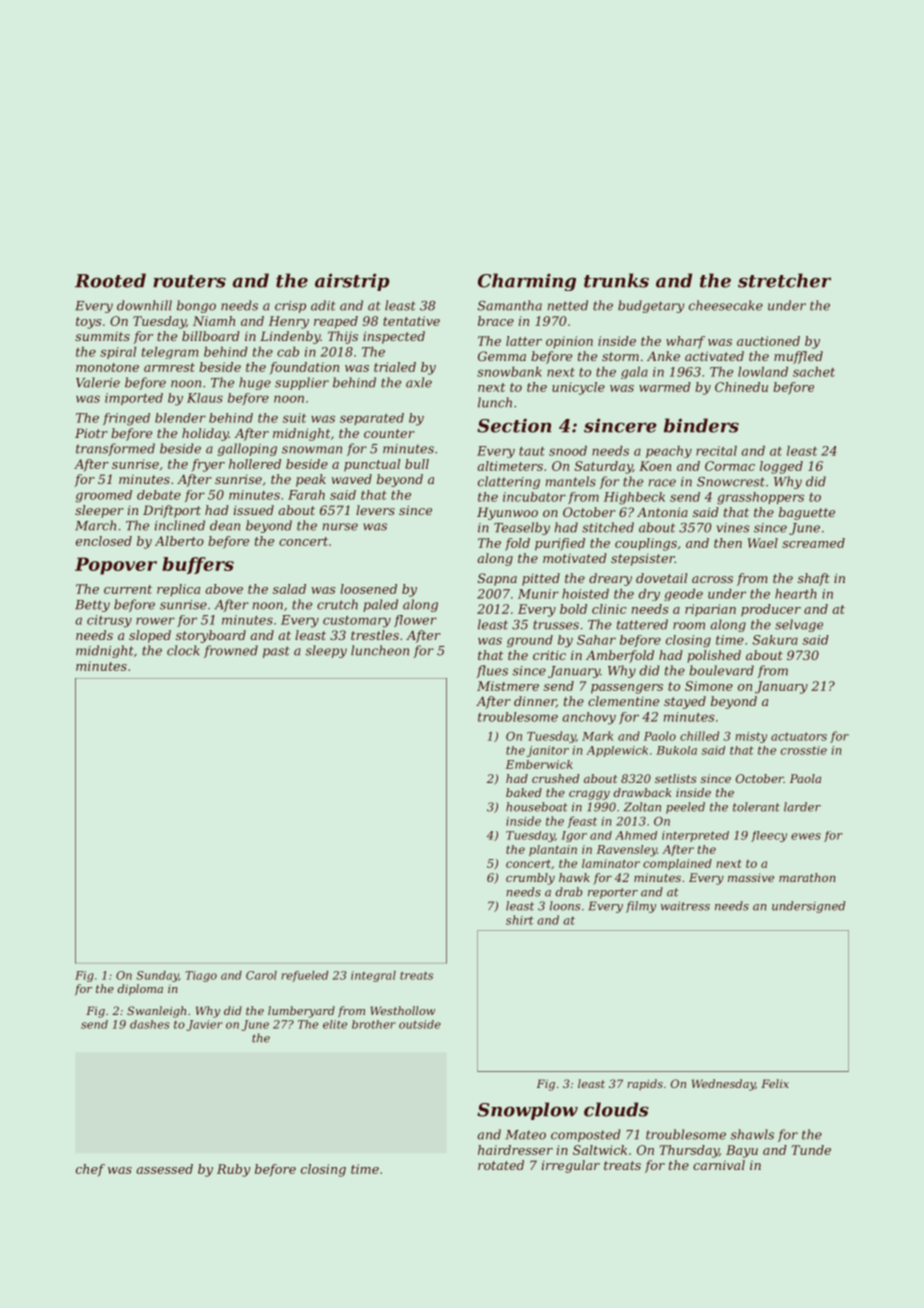 This document has height=1308, width=924. I want to click on brother, so click(374, 1024).
